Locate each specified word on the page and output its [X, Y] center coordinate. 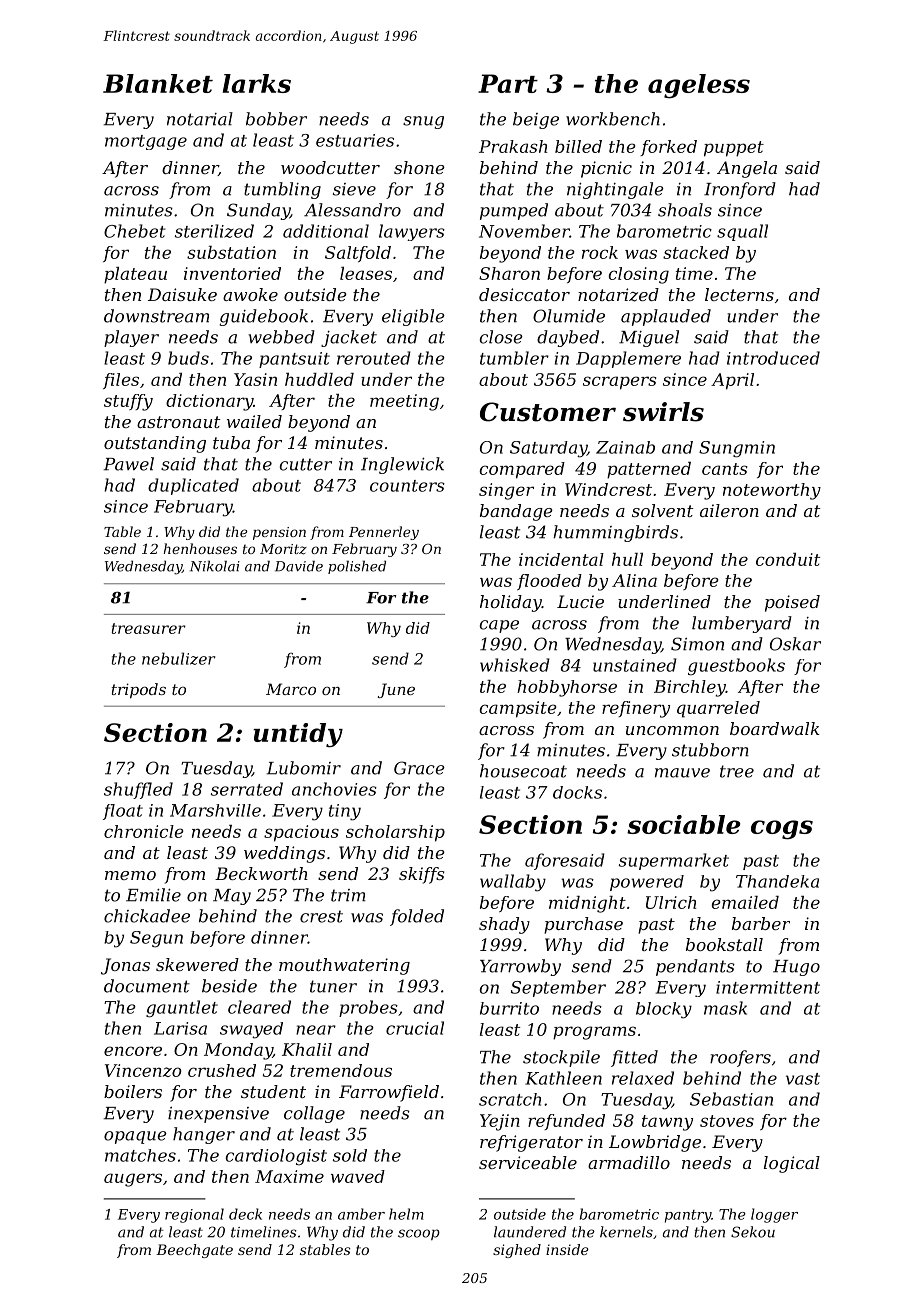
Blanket [158, 83]
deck [245, 1214]
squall [742, 232]
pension [279, 533]
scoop [419, 1234]
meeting [404, 402]
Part [508, 83]
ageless [699, 86]
